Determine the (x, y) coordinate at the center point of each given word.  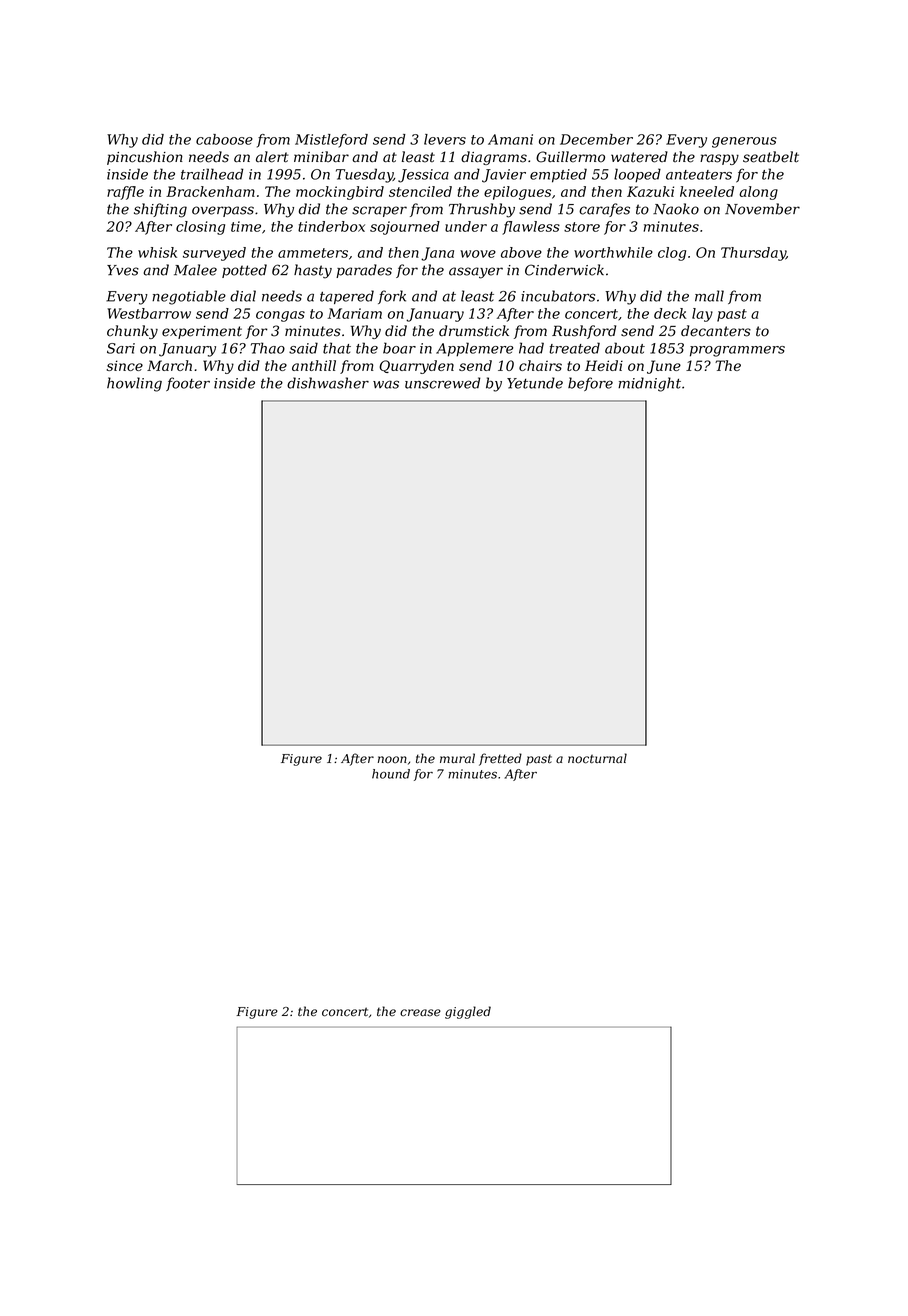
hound (391, 774)
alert (272, 157)
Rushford (584, 332)
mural (457, 758)
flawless (531, 228)
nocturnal (597, 758)
